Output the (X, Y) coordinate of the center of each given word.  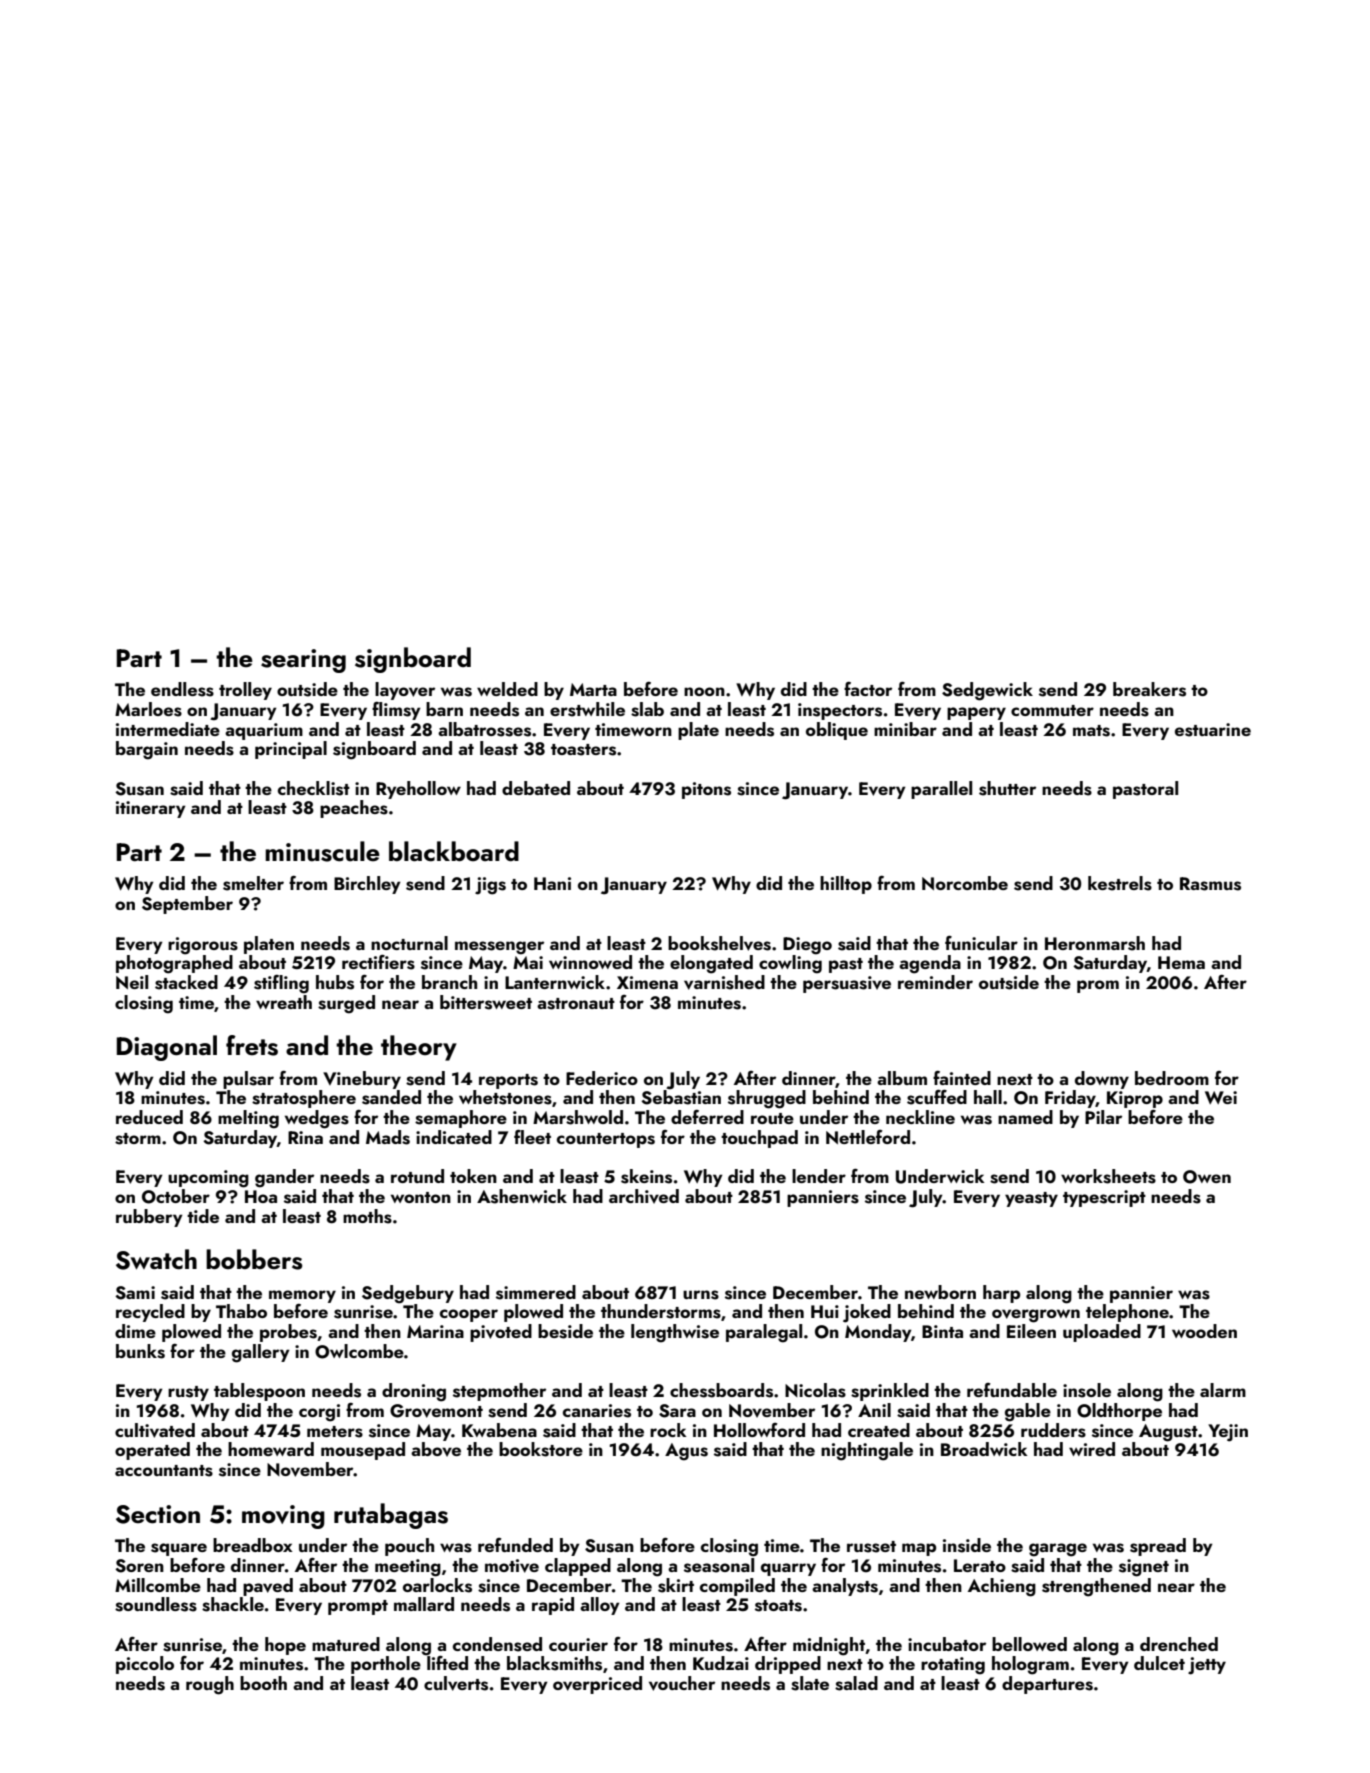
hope (285, 1646)
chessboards (721, 1390)
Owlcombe (359, 1351)
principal (291, 750)
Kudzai (721, 1663)
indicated (454, 1137)
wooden (1204, 1331)
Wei (1221, 1097)
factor (868, 689)
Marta (593, 689)
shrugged (767, 1099)
